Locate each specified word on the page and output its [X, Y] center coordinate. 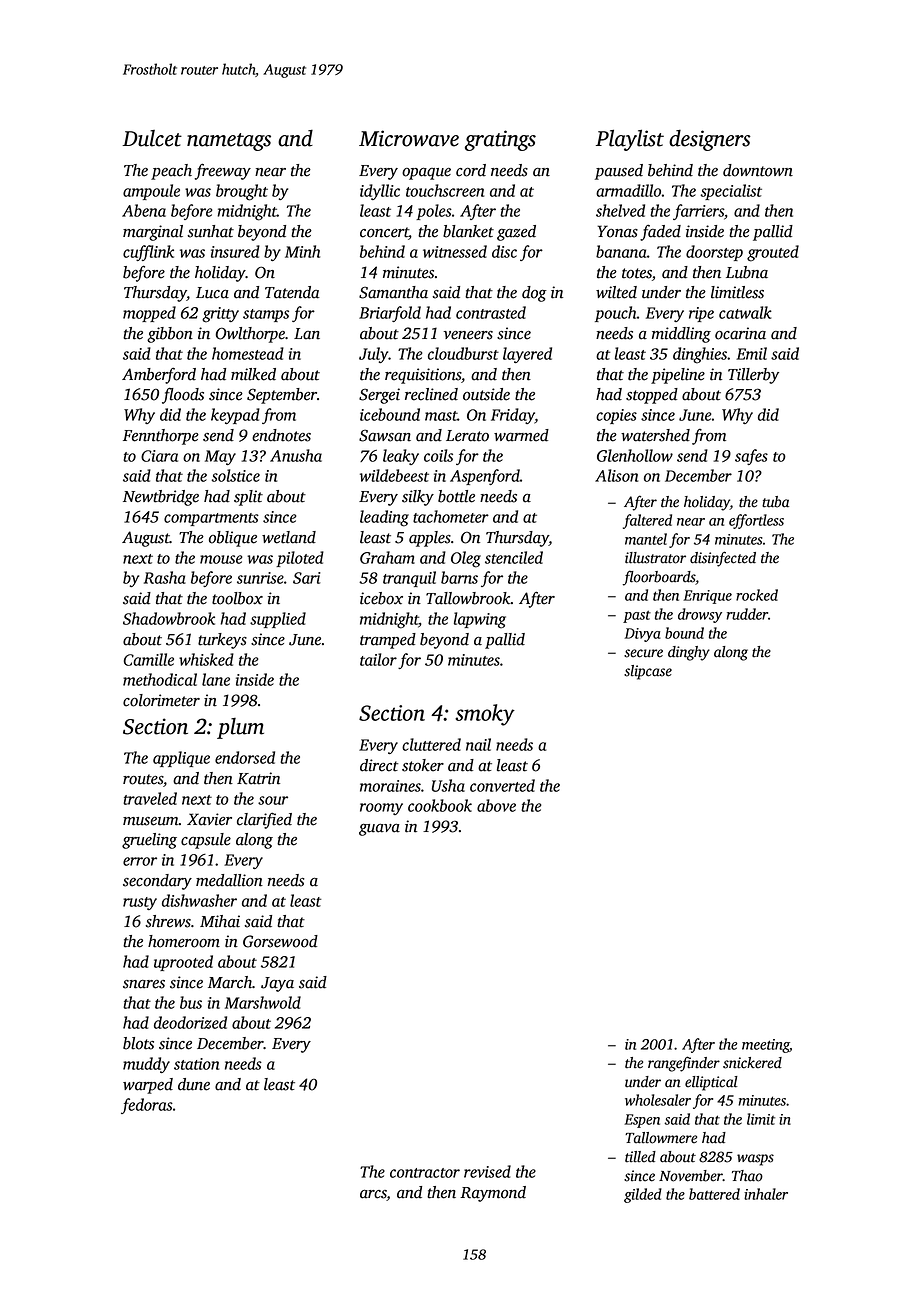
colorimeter [161, 700]
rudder [747, 614]
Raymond [493, 1194]
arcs [373, 1194]
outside [486, 394]
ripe [701, 314]
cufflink [148, 253]
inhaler [766, 1194]
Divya [642, 635]
